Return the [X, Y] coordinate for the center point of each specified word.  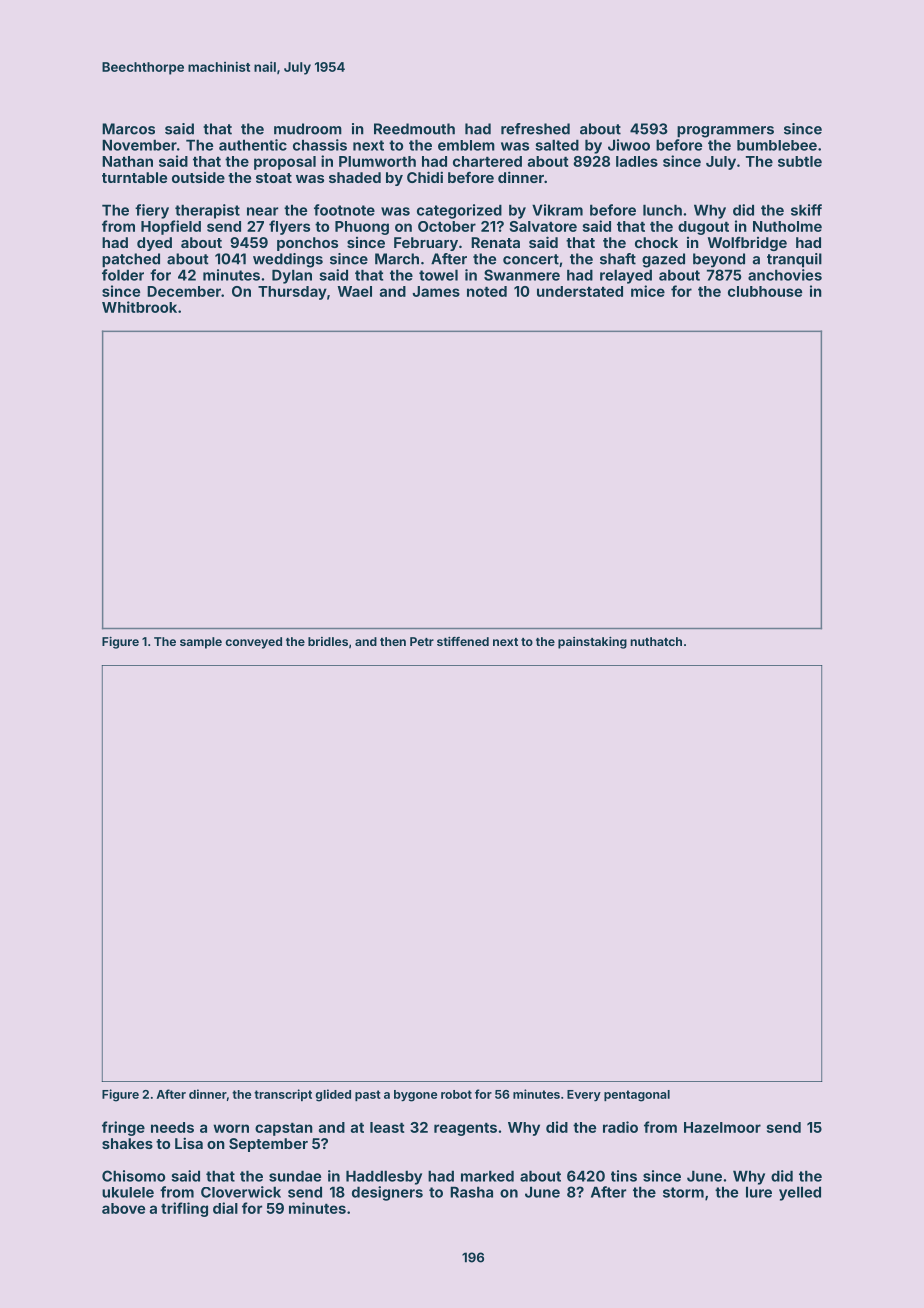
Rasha [471, 1192]
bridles [328, 641]
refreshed [535, 129]
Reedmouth [414, 129]
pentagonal [637, 1096]
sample [201, 643]
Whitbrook [139, 307]
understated [580, 291]
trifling [184, 1209]
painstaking [592, 642]
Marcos [128, 129]
